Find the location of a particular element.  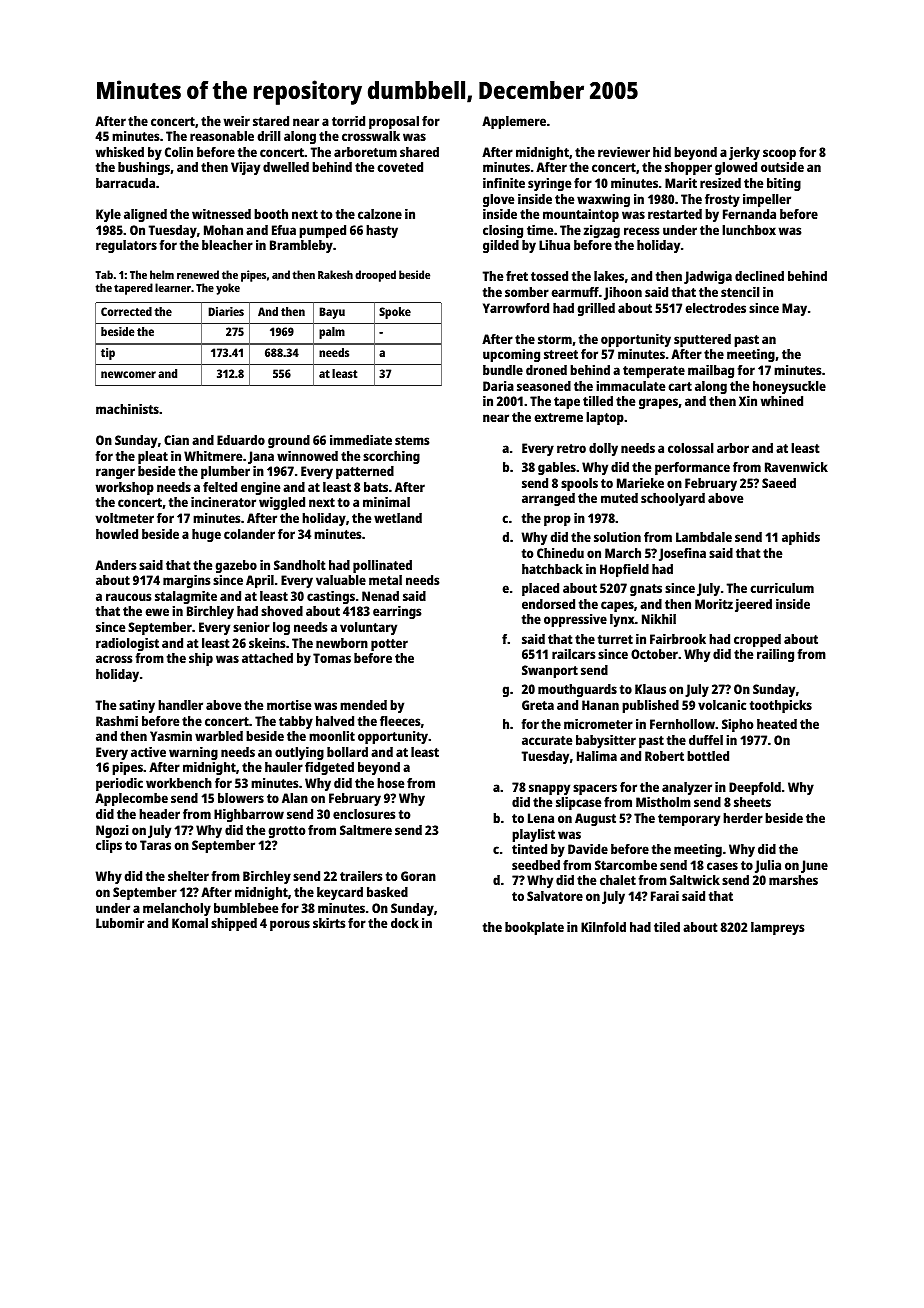

Eduardo is located at coordinates (241, 440).
